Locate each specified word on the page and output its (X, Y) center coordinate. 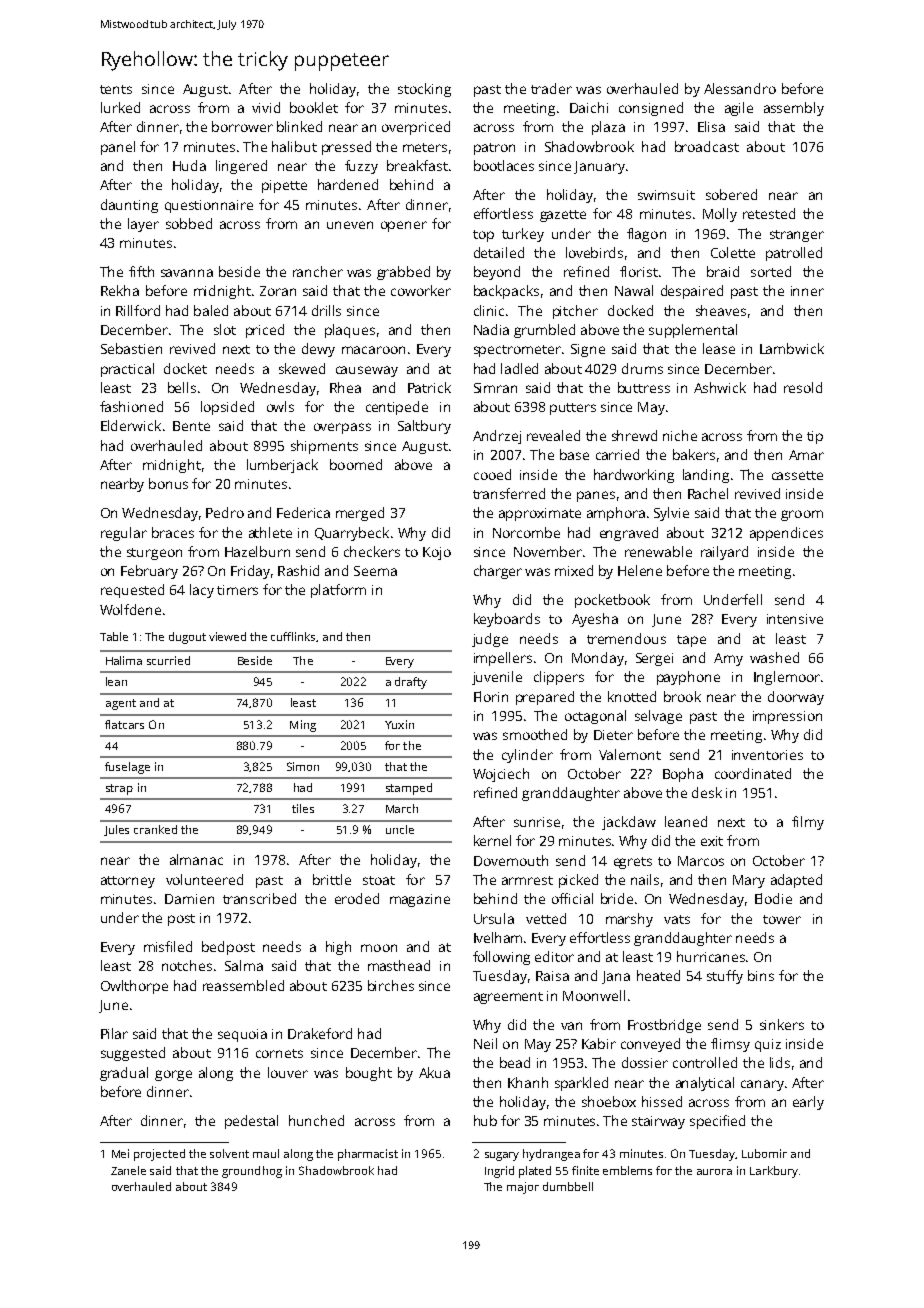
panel (118, 148)
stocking (424, 90)
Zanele (128, 1170)
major (523, 1188)
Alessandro (740, 88)
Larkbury (774, 1172)
